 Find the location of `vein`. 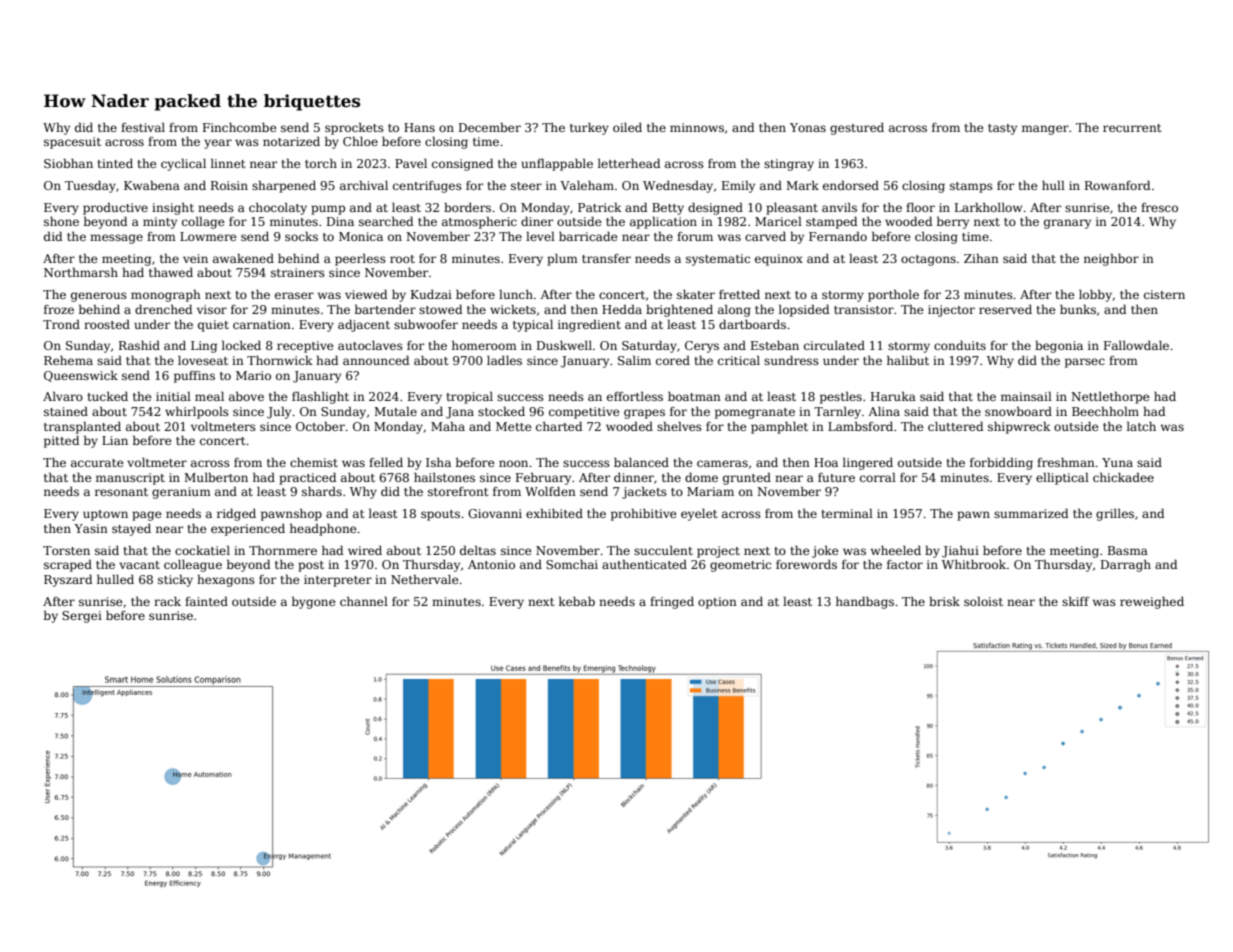

vein is located at coordinates (195, 258).
